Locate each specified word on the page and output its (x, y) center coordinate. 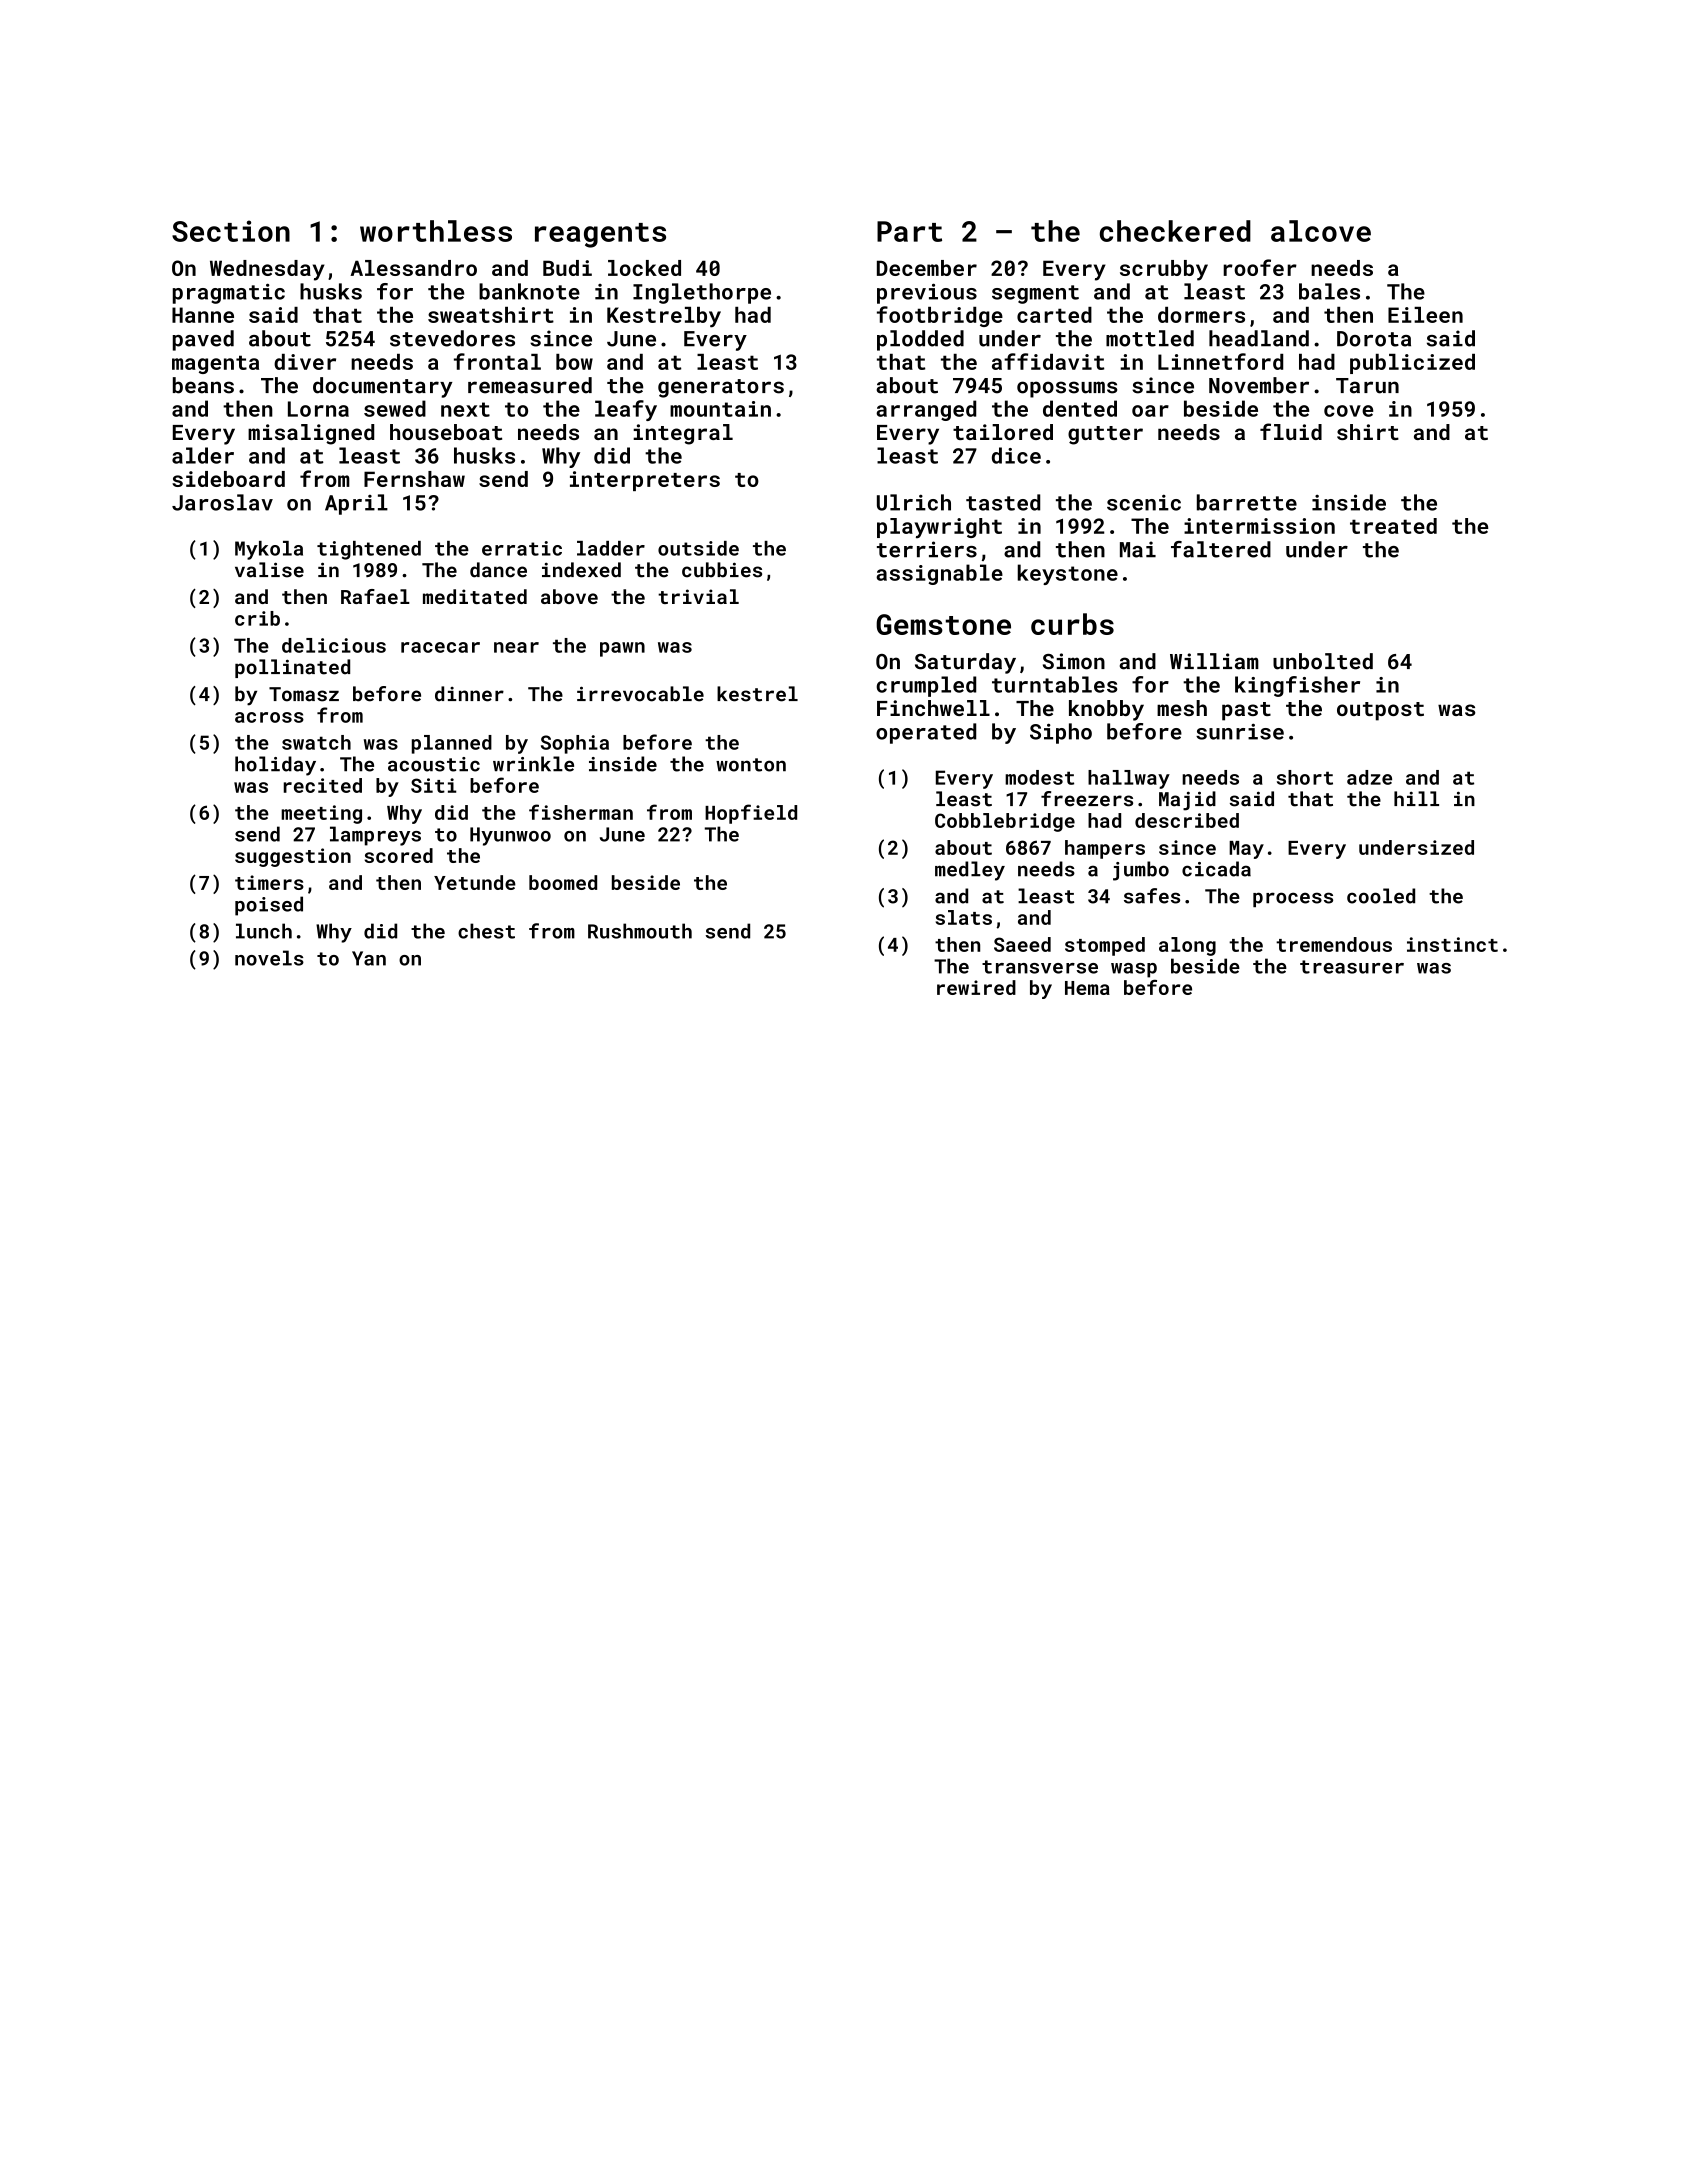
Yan (369, 958)
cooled (1381, 896)
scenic (1144, 503)
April (356, 504)
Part (909, 231)
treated (1393, 526)
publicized (1412, 364)
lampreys (375, 836)
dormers (1201, 315)
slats (964, 917)
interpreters (645, 481)
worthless (436, 231)
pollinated (292, 668)
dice (1016, 455)
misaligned (311, 434)
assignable (939, 574)
